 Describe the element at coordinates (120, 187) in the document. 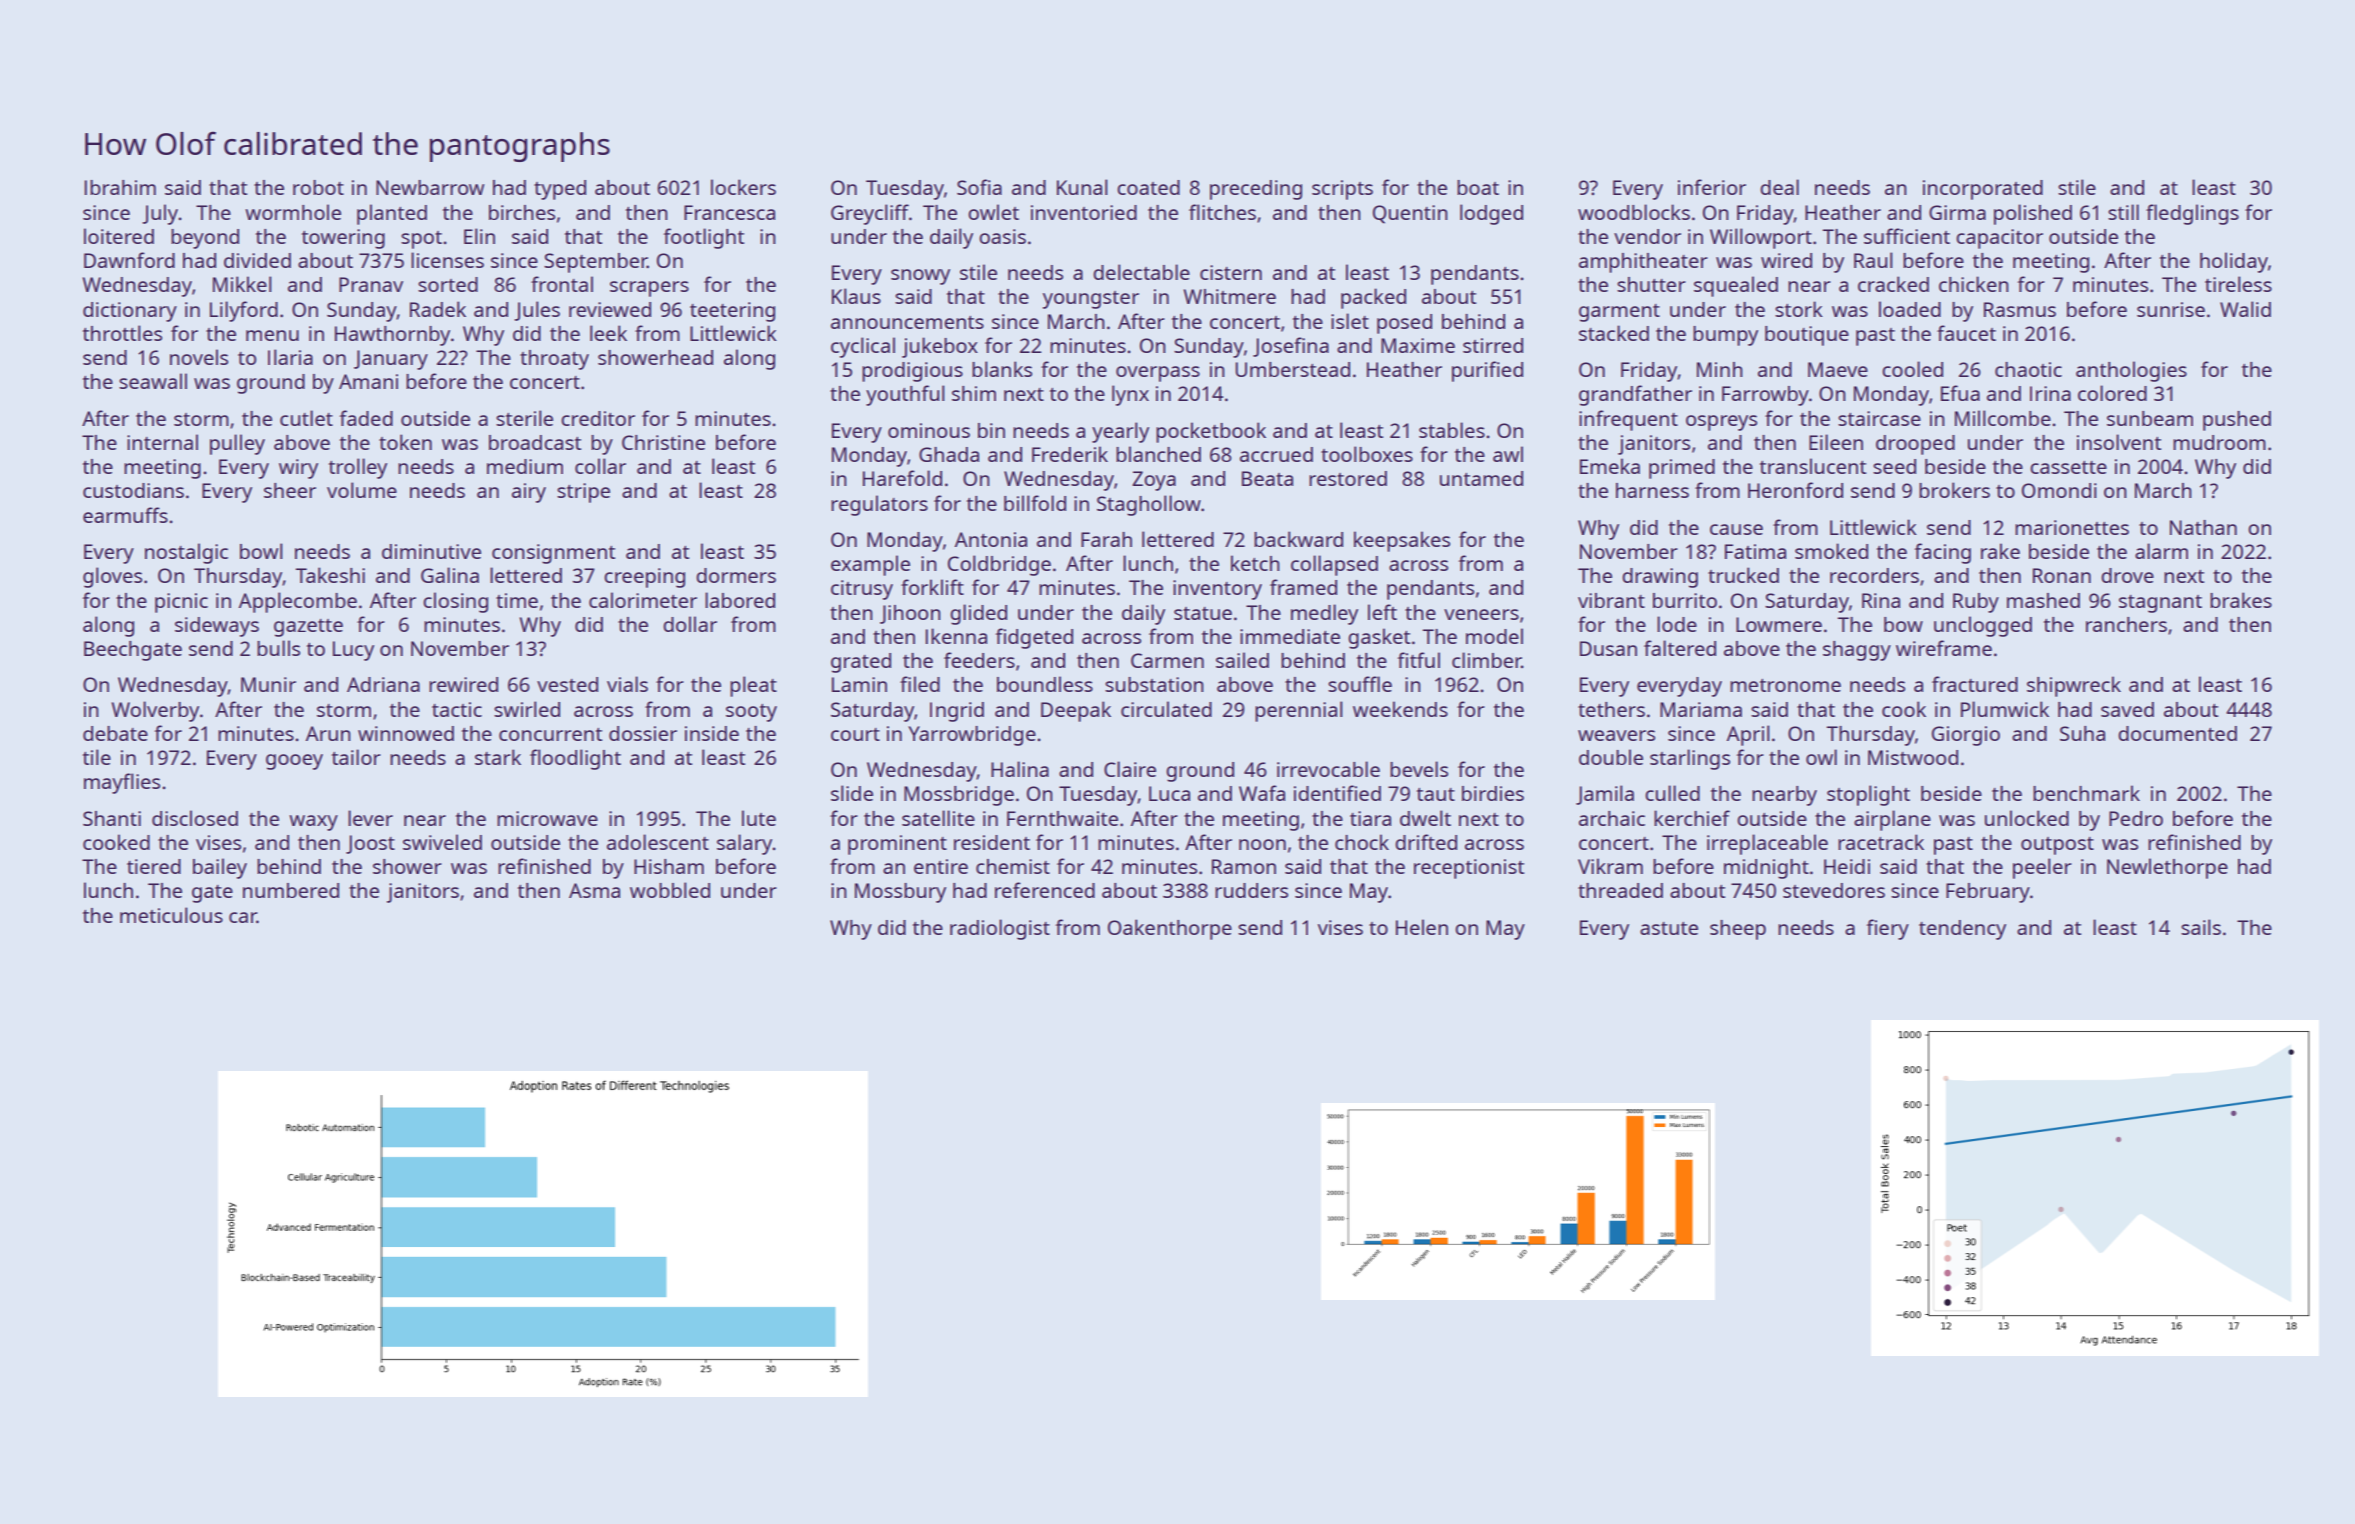

I see `Ibrahim` at that location.
